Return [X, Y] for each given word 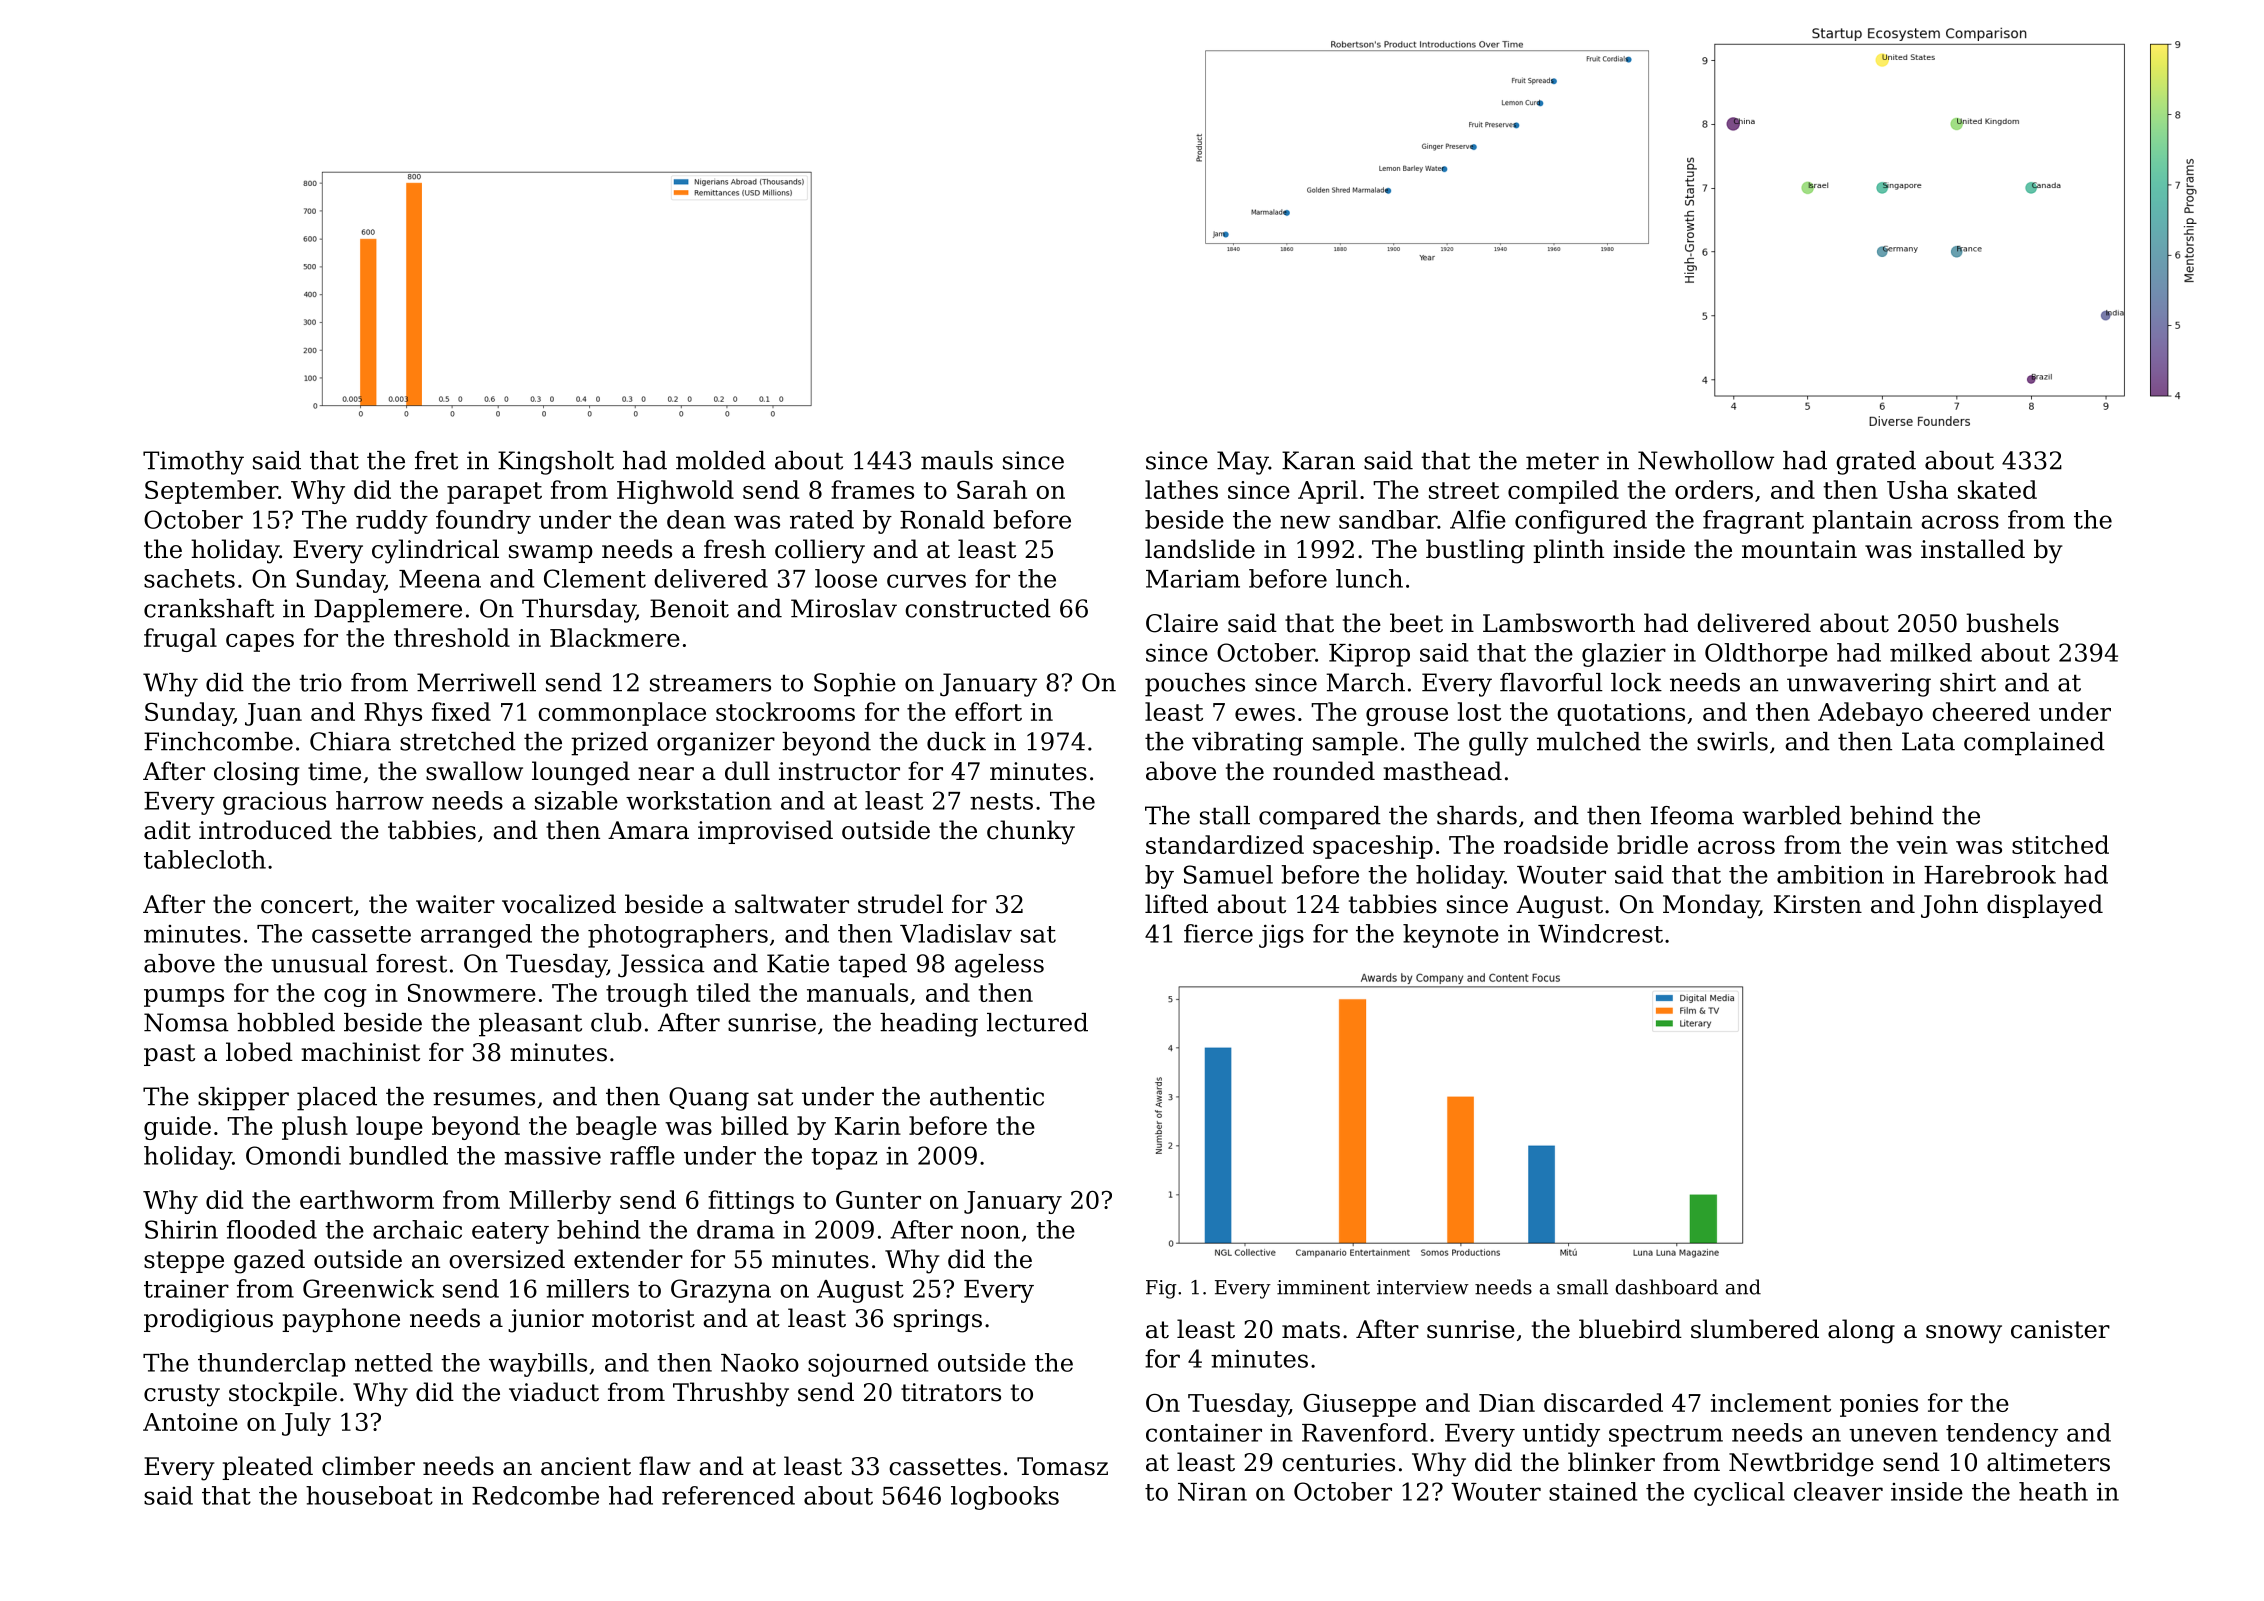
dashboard [1666, 1287]
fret [436, 460]
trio [320, 682]
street [1464, 490]
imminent [1323, 1287]
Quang [709, 1099]
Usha [1917, 489]
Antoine [190, 1422]
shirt [1968, 682]
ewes [1265, 714]
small [1582, 1287]
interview [1423, 1287]
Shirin [181, 1229]
